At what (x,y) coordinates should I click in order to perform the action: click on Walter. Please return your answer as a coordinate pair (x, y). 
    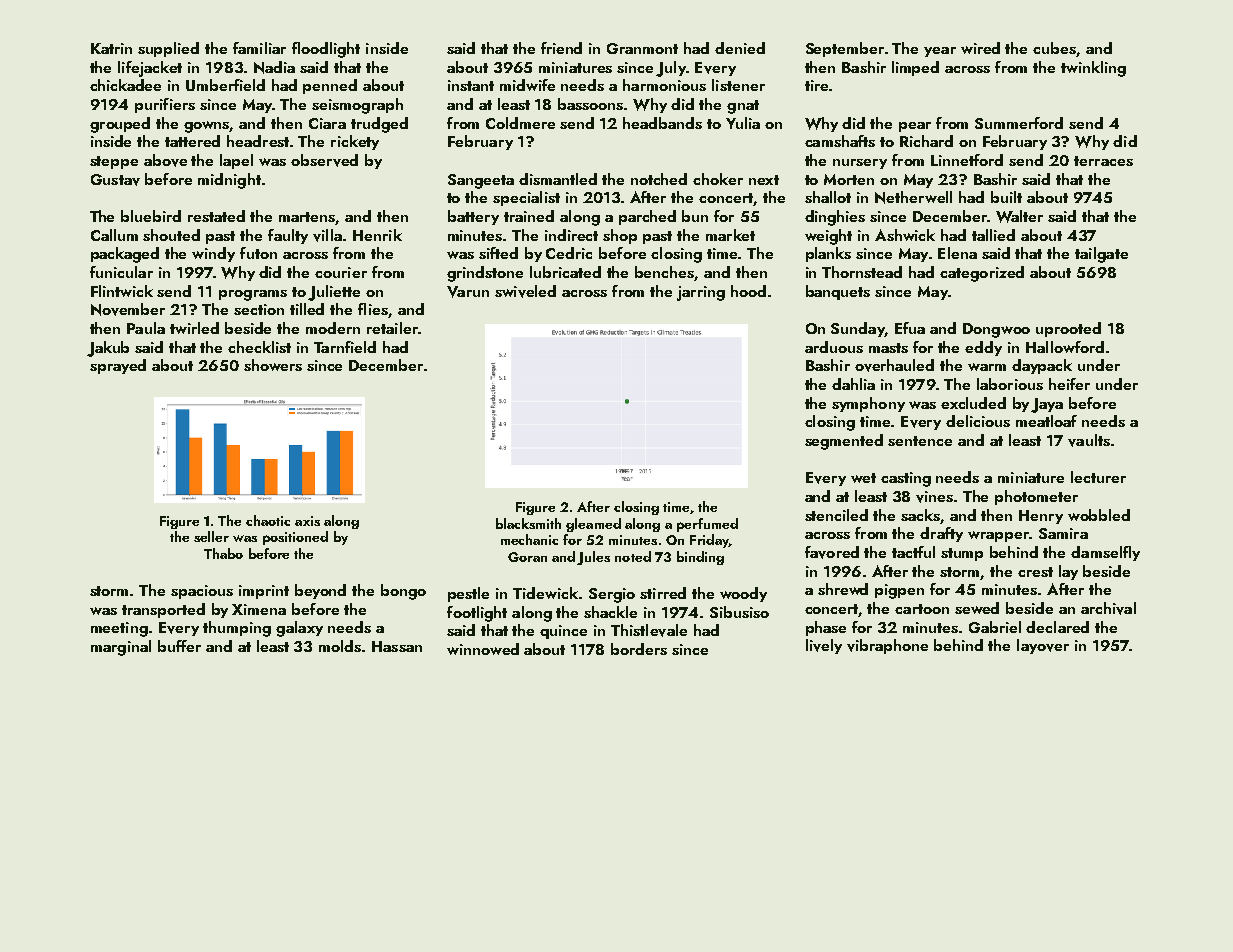
    Looking at the image, I should click on (1019, 216).
